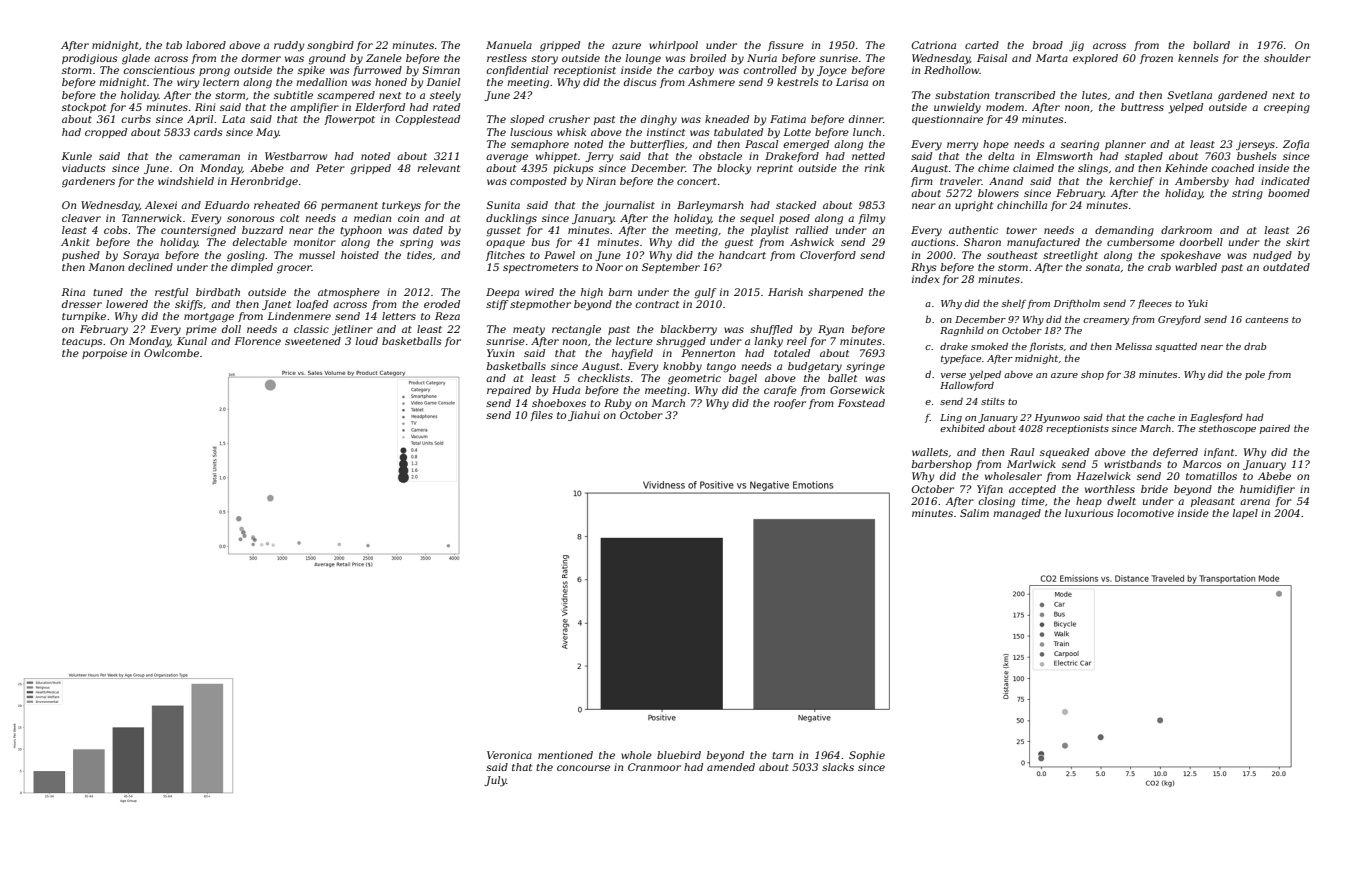  Describe the element at coordinates (786, 46) in the screenshot. I see `fissure` at that location.
